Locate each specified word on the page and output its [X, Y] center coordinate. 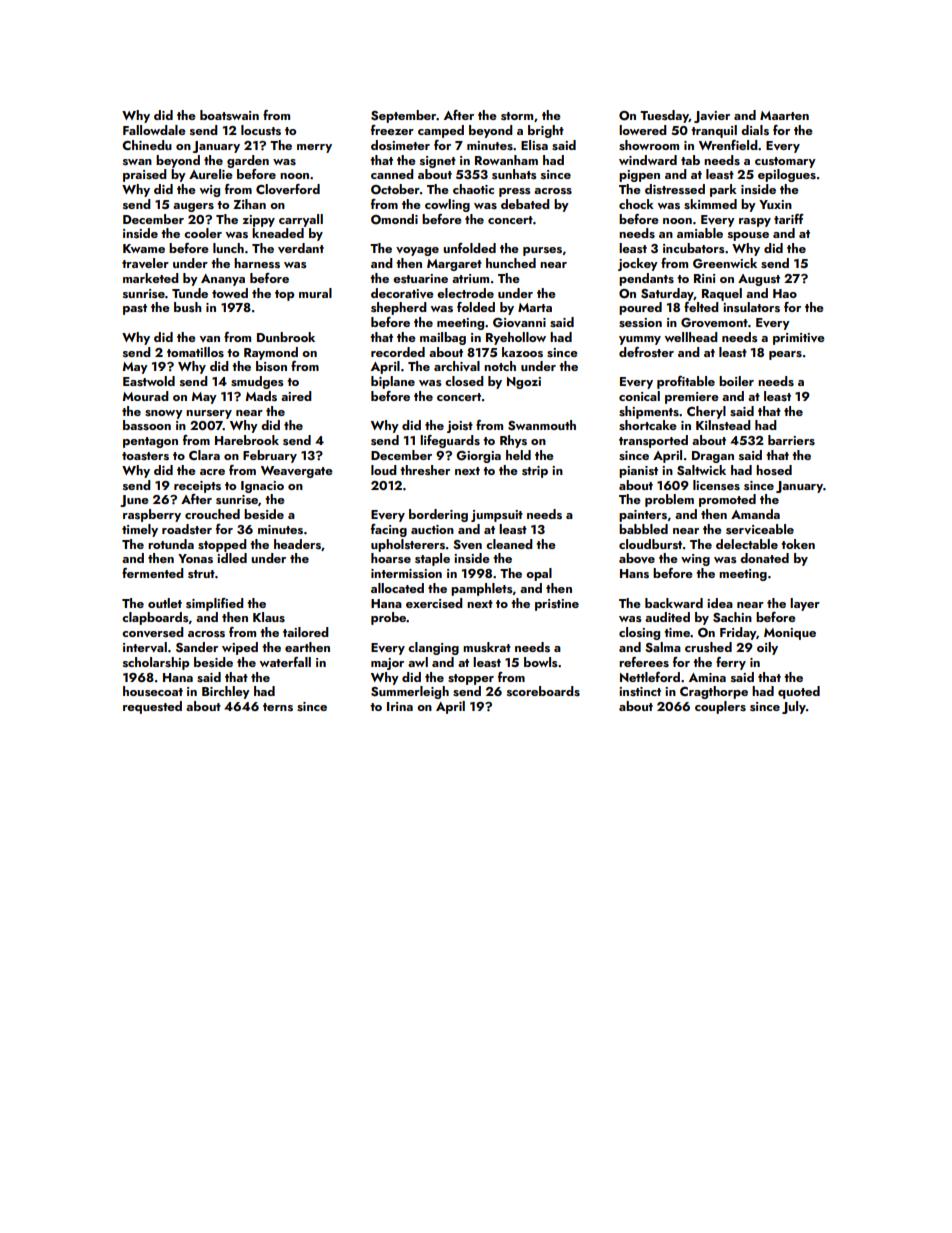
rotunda [171, 544]
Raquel [722, 294]
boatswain [229, 115]
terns [278, 707]
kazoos [522, 352]
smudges [257, 382]
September [404, 116]
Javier [712, 117]
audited [667, 617]
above [637, 558]
